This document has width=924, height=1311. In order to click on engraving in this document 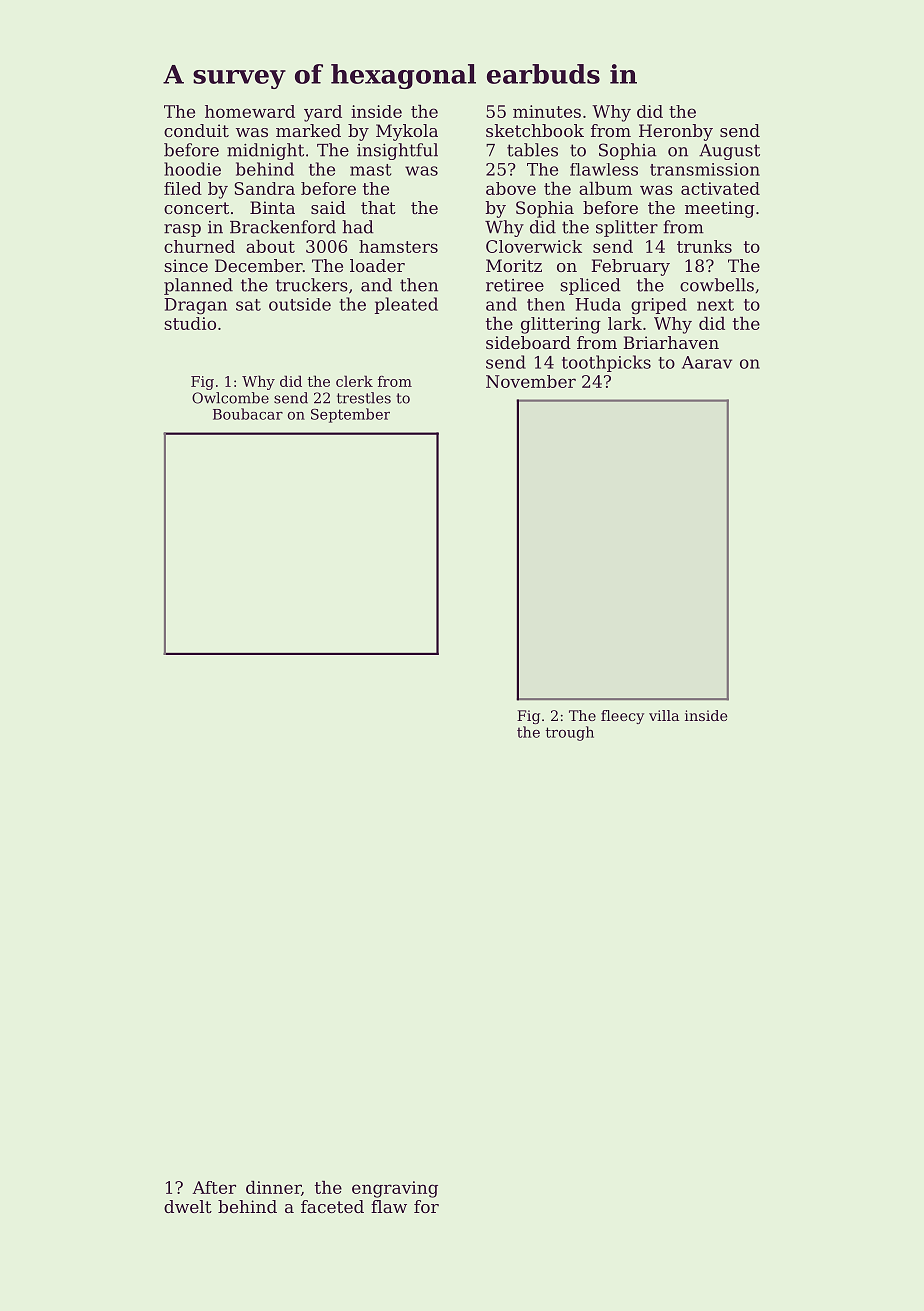, I will do `click(395, 1189)`.
